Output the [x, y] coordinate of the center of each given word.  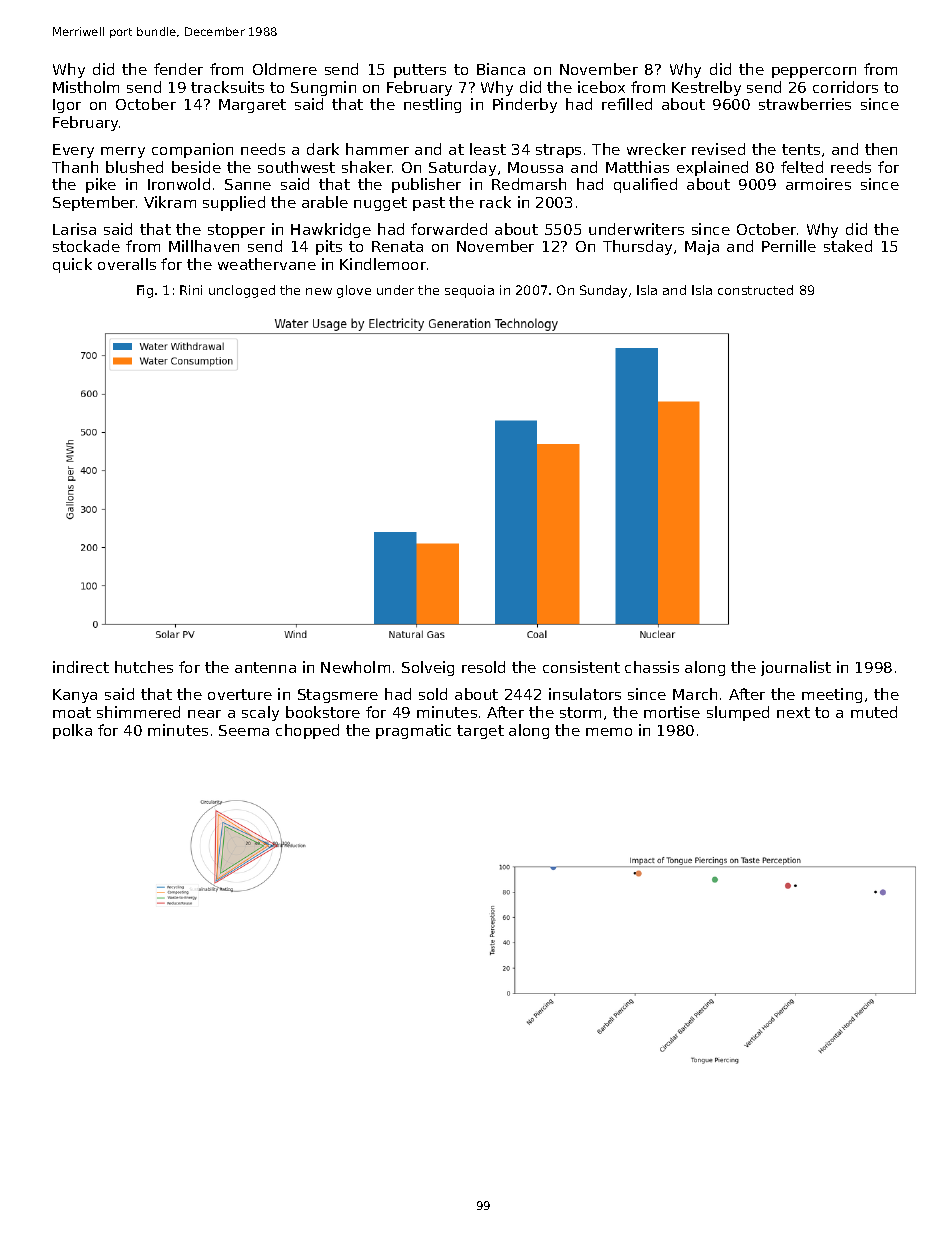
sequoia [469, 291]
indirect [81, 667]
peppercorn [814, 72]
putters [420, 71]
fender [178, 69]
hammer [377, 149]
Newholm [355, 667]
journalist [796, 668]
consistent [581, 667]
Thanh [75, 167]
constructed [755, 290]
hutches [144, 667]
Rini [191, 290]
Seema [244, 730]
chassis [652, 667]
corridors [845, 87]
